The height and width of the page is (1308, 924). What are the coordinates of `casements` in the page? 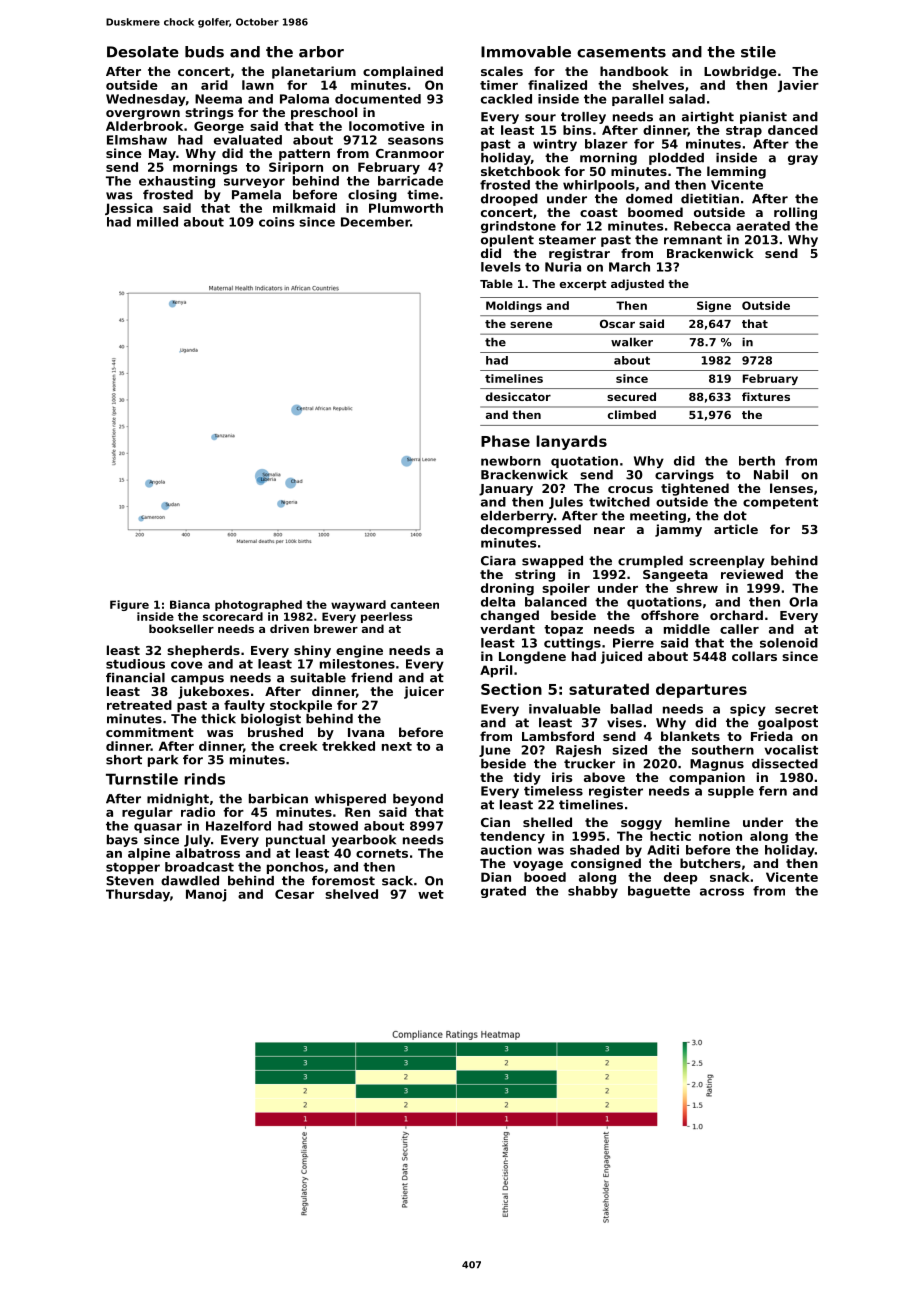 It's located at (621, 52).
